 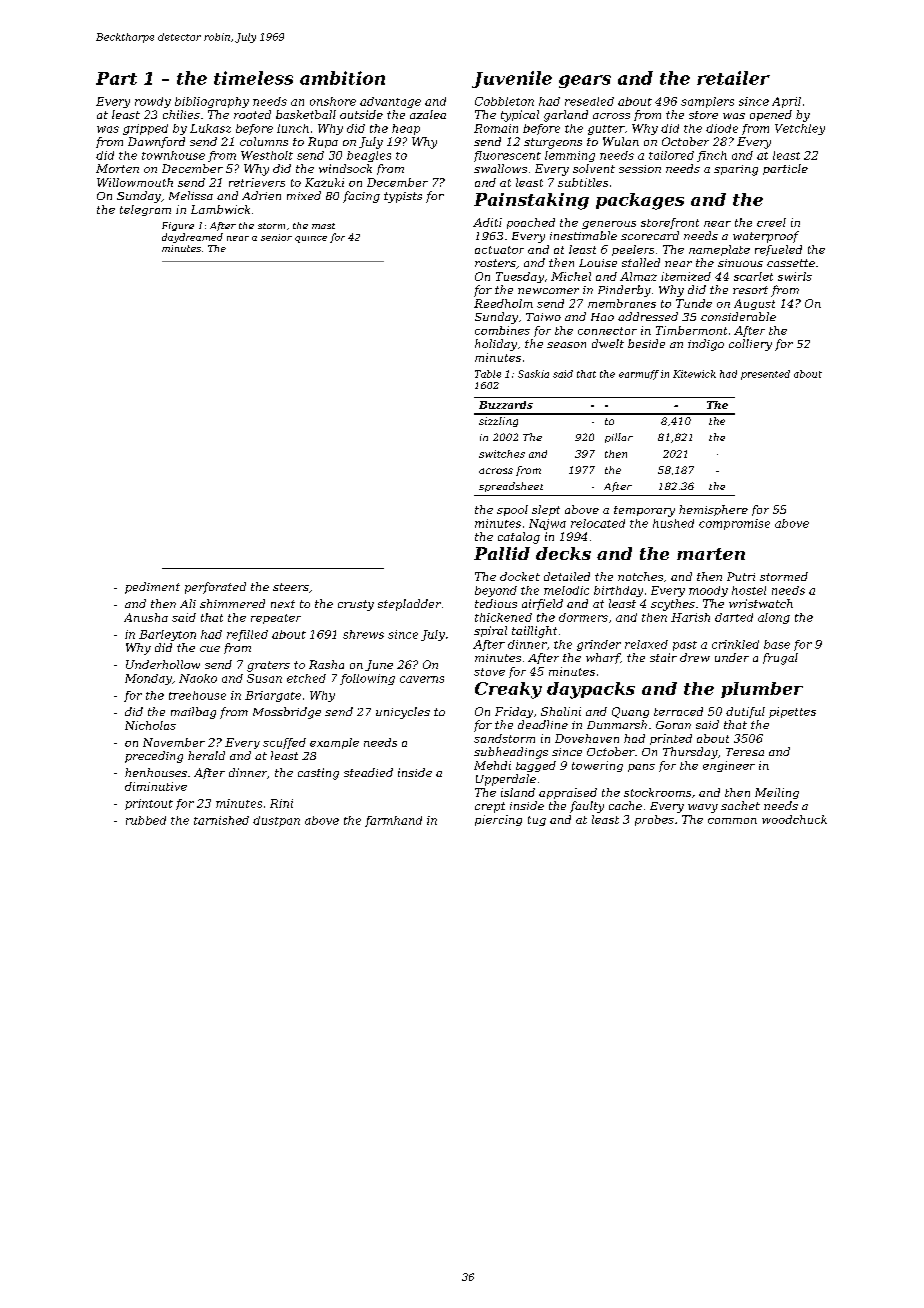 What do you see at coordinates (192, 238) in the screenshot?
I see `daydreamed` at bounding box center [192, 238].
